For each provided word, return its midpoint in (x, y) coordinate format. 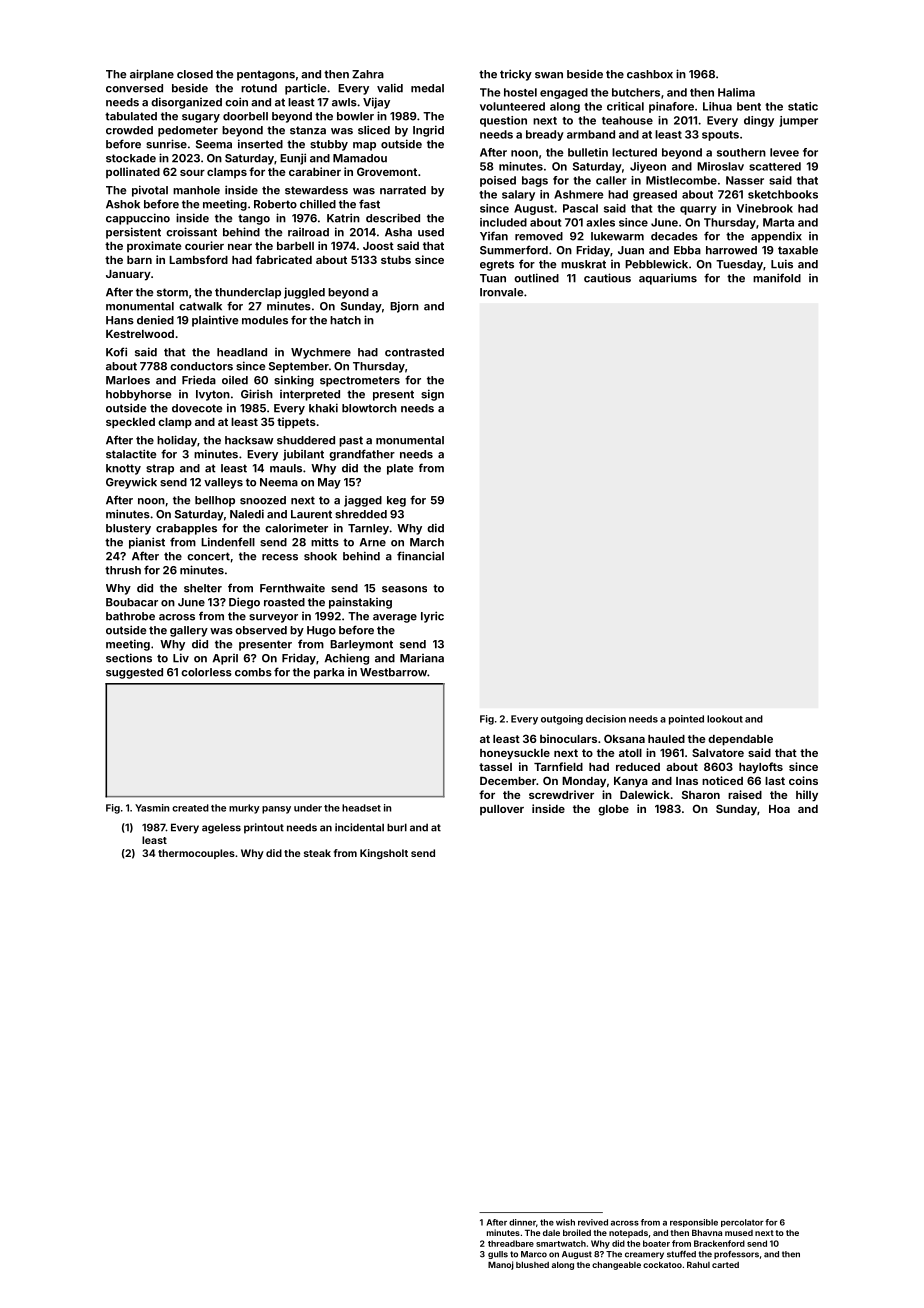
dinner (522, 1222)
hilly (807, 796)
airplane (152, 75)
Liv (181, 658)
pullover (502, 810)
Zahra (368, 74)
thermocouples (196, 854)
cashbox (650, 74)
